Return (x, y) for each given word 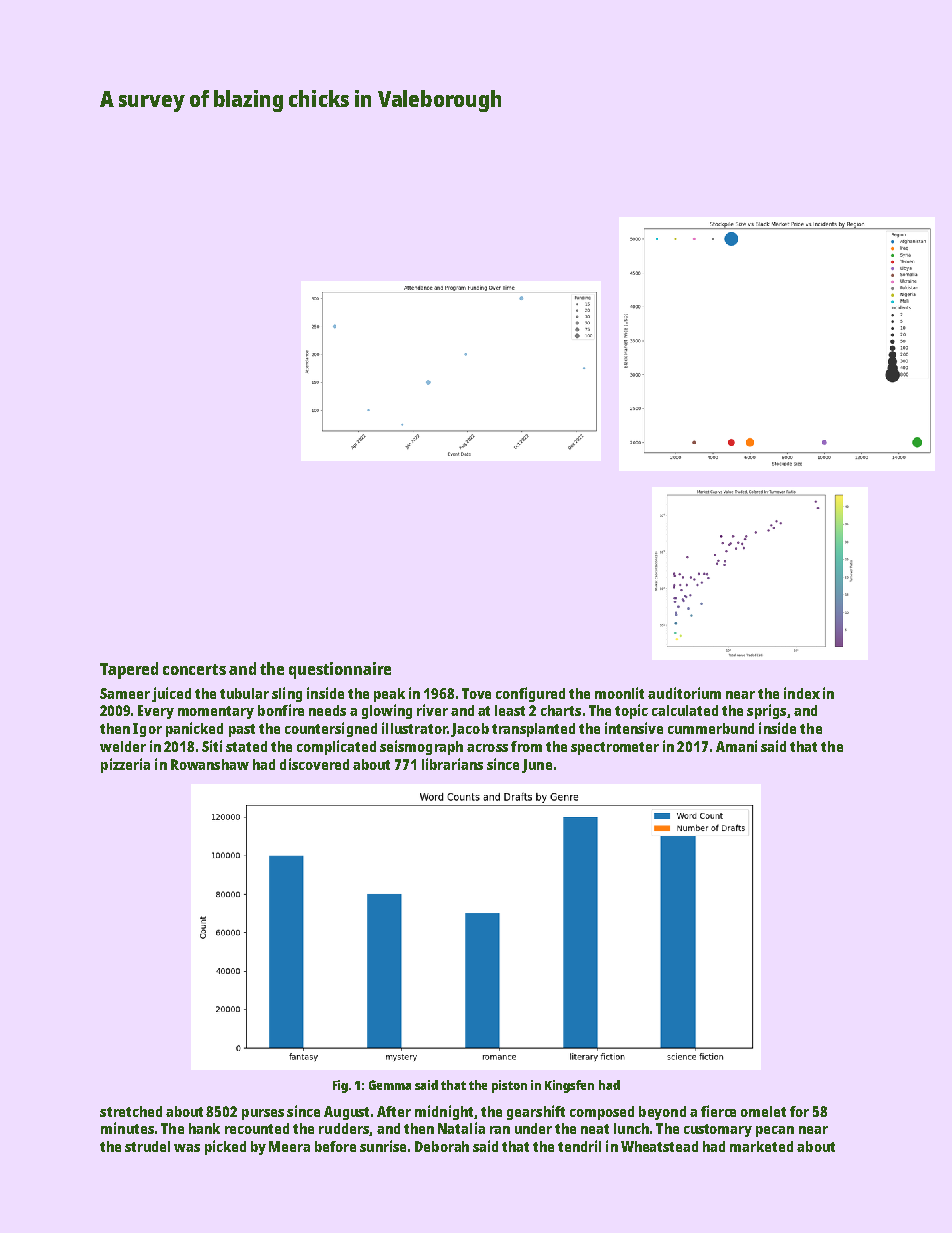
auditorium (684, 693)
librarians (452, 764)
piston (509, 1086)
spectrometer (615, 748)
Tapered (129, 670)
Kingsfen (569, 1086)
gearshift (536, 1112)
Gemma (390, 1085)
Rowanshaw (210, 764)
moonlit (619, 693)
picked (225, 1147)
